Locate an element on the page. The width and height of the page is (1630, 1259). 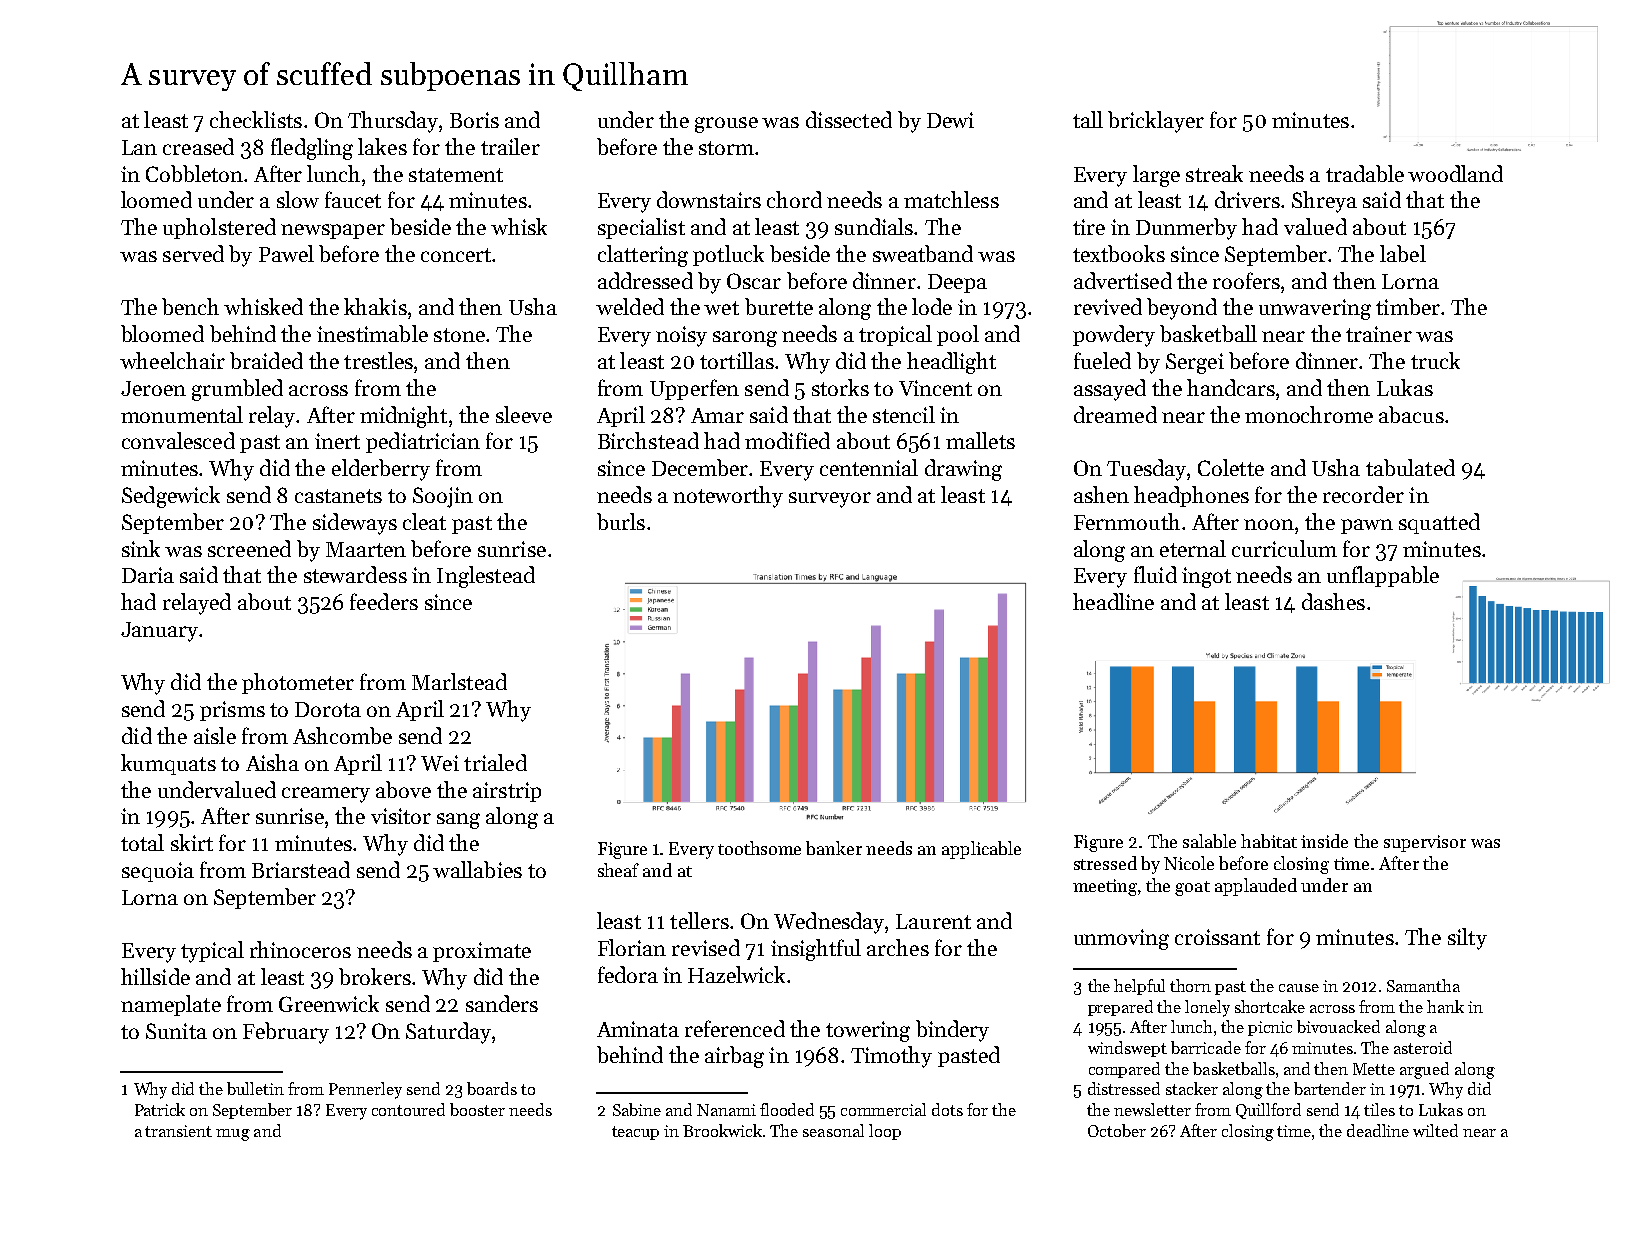
Marlstead is located at coordinates (459, 681).
